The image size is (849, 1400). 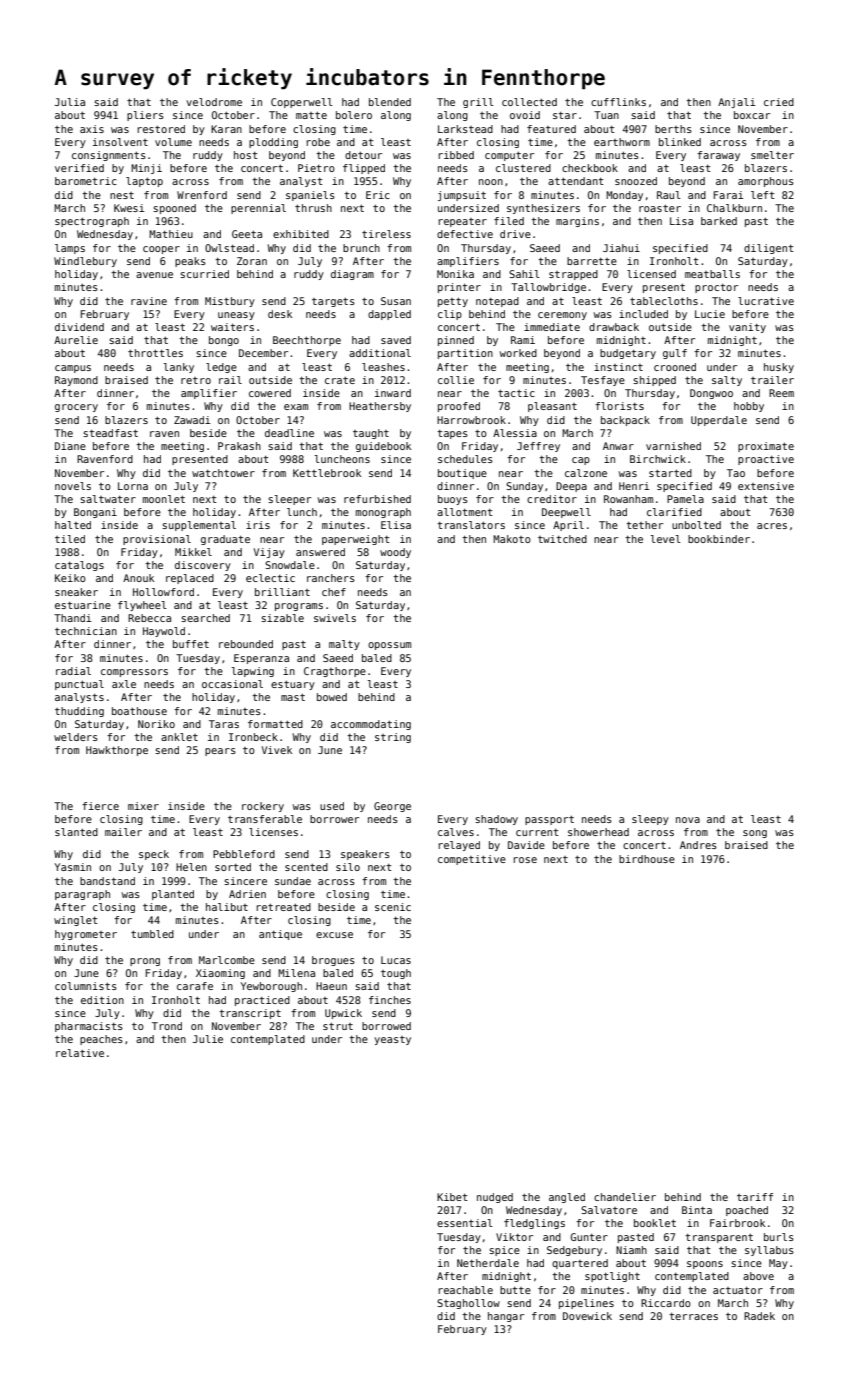 I want to click on nudged, so click(x=495, y=1198).
